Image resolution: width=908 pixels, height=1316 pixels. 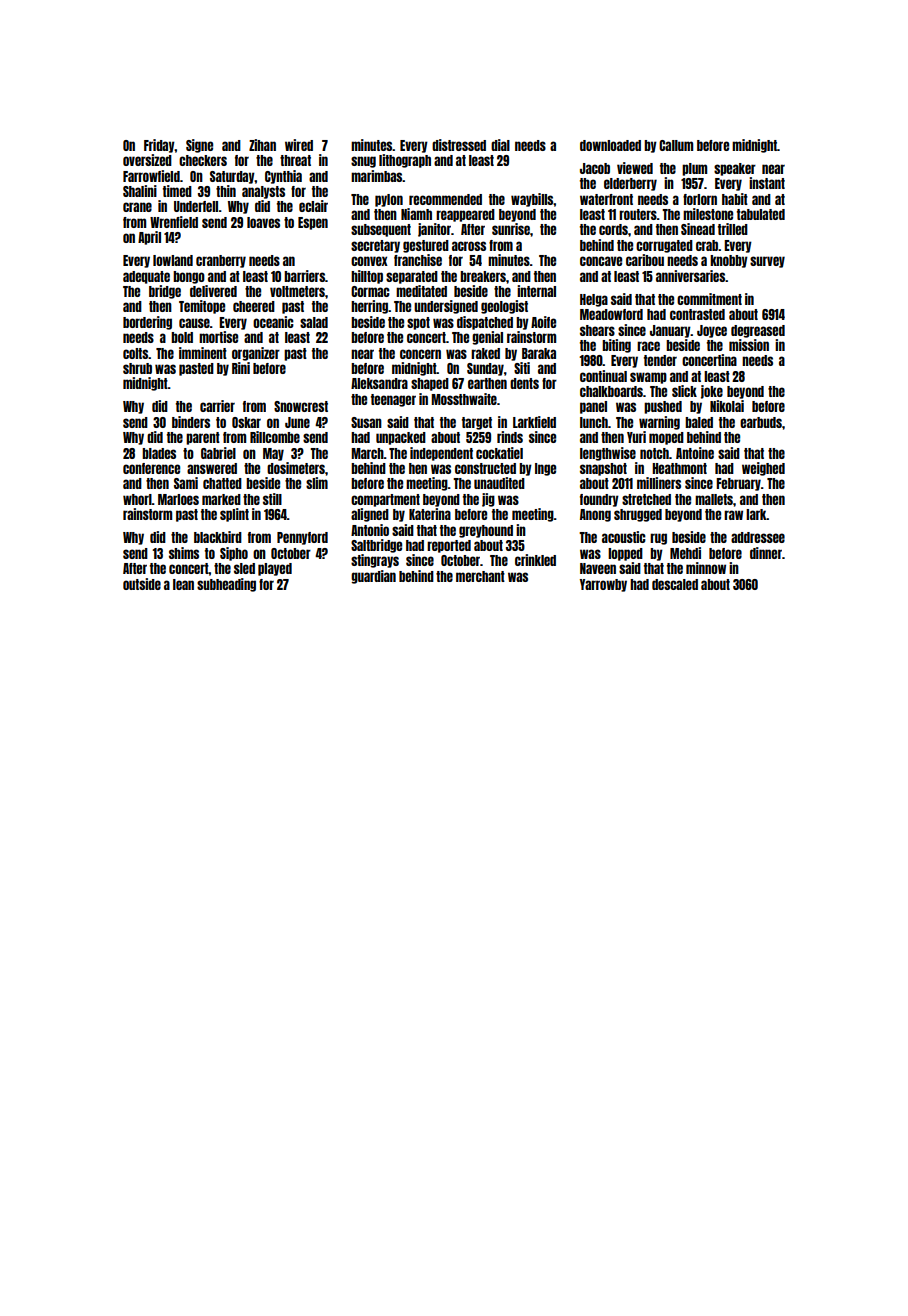 What do you see at coordinates (536, 291) in the image?
I see `internal` at bounding box center [536, 291].
